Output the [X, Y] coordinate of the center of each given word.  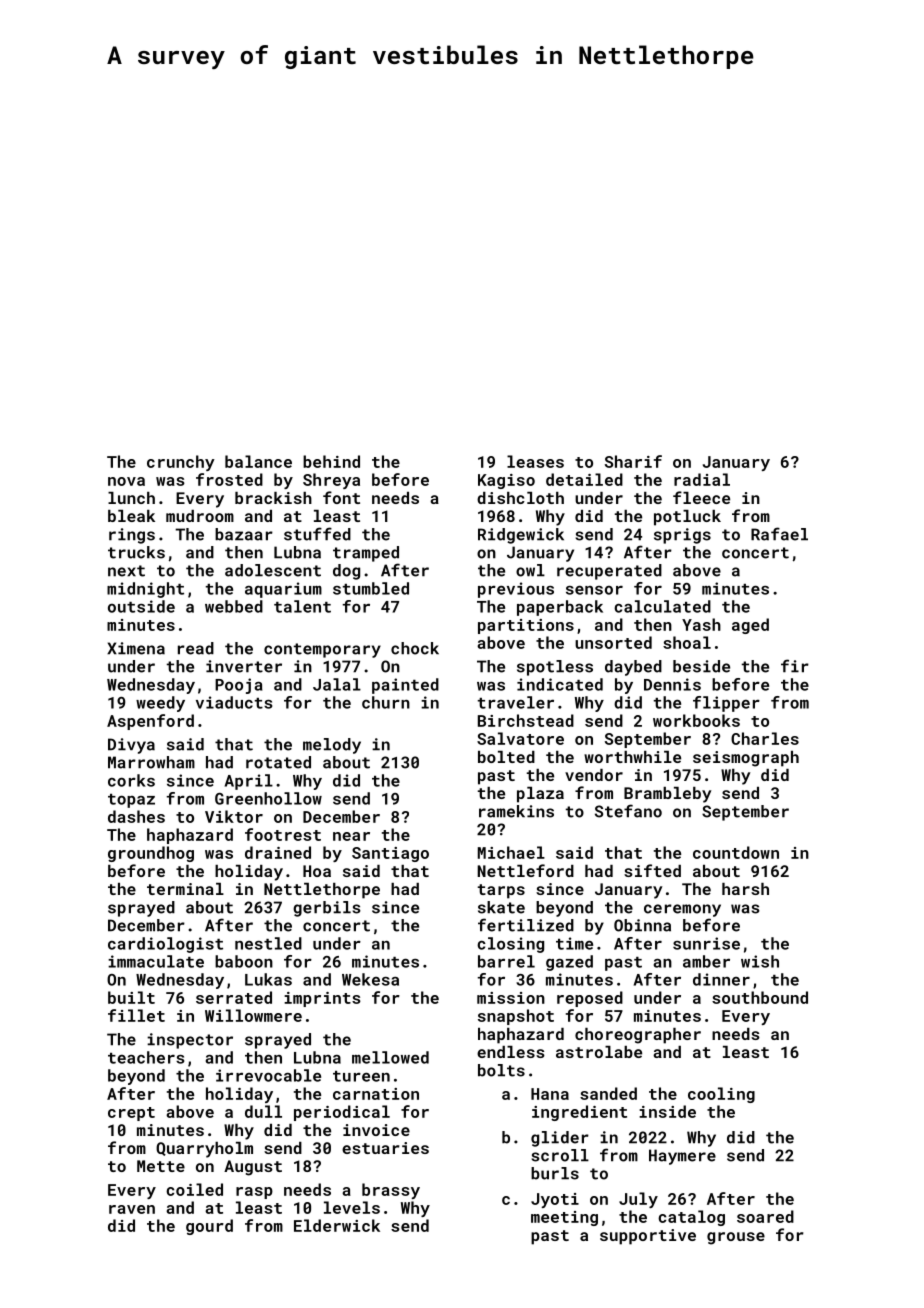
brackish [273, 498]
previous [516, 590]
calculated [662, 606]
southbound [760, 997]
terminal [185, 889]
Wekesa [370, 979]
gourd [209, 1227]
